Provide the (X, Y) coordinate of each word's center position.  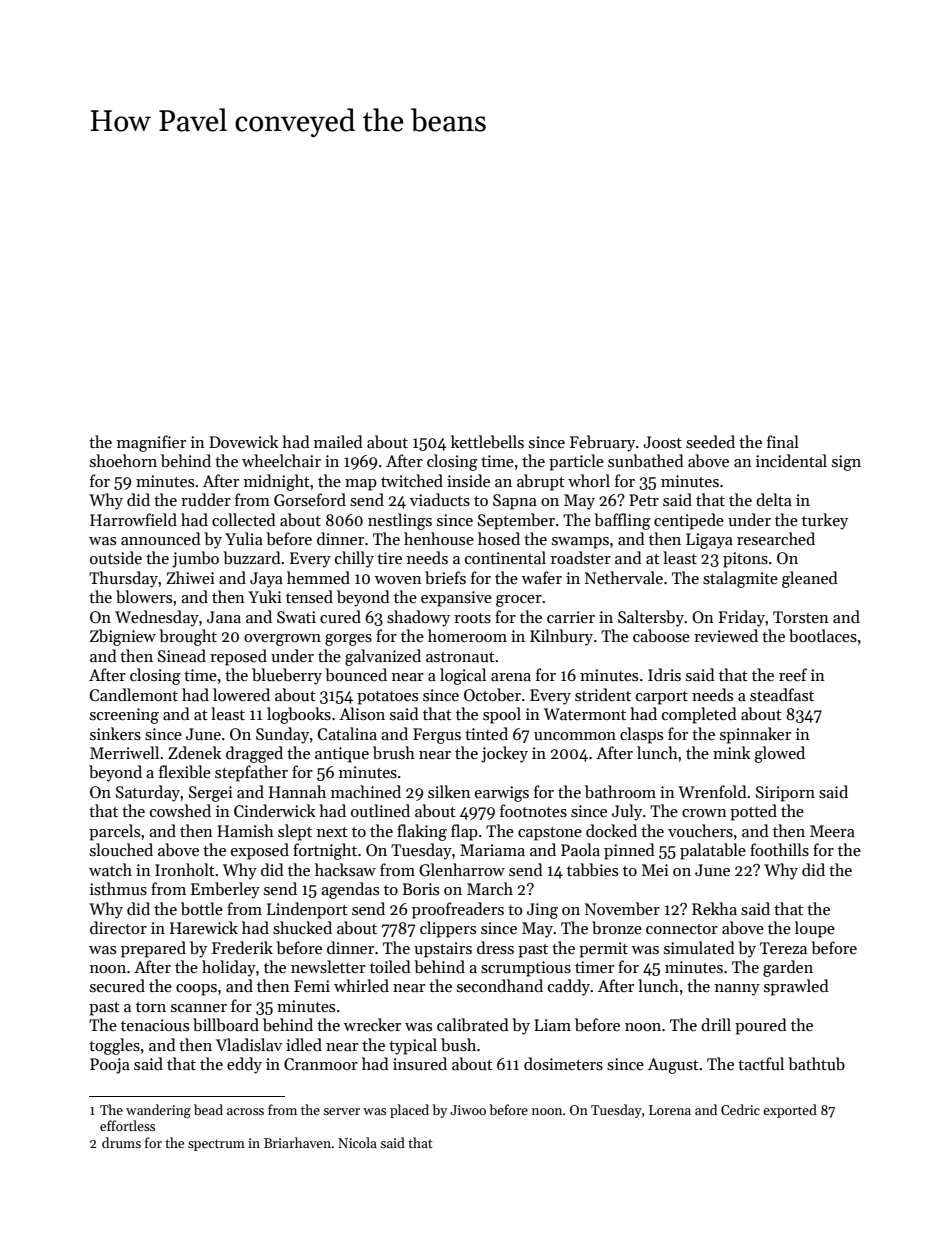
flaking (422, 832)
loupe (815, 929)
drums (121, 1142)
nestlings (400, 521)
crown (704, 813)
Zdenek (195, 752)
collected (244, 519)
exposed (260, 851)
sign (846, 463)
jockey (504, 754)
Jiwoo (468, 1110)
